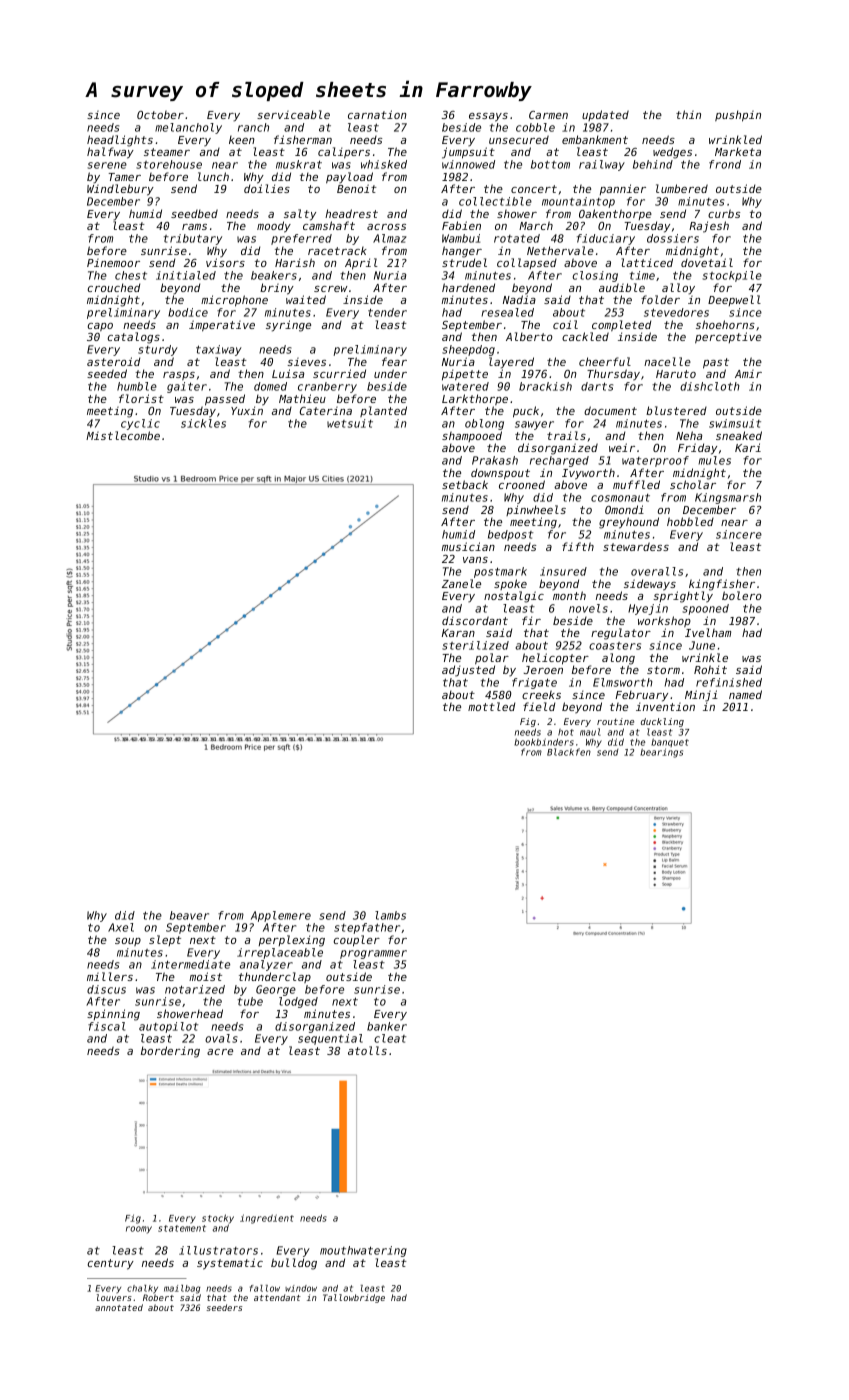 The width and height of the screenshot is (849, 1400). Describe the element at coordinates (495, 460) in the screenshot. I see `Prakash` at that location.
